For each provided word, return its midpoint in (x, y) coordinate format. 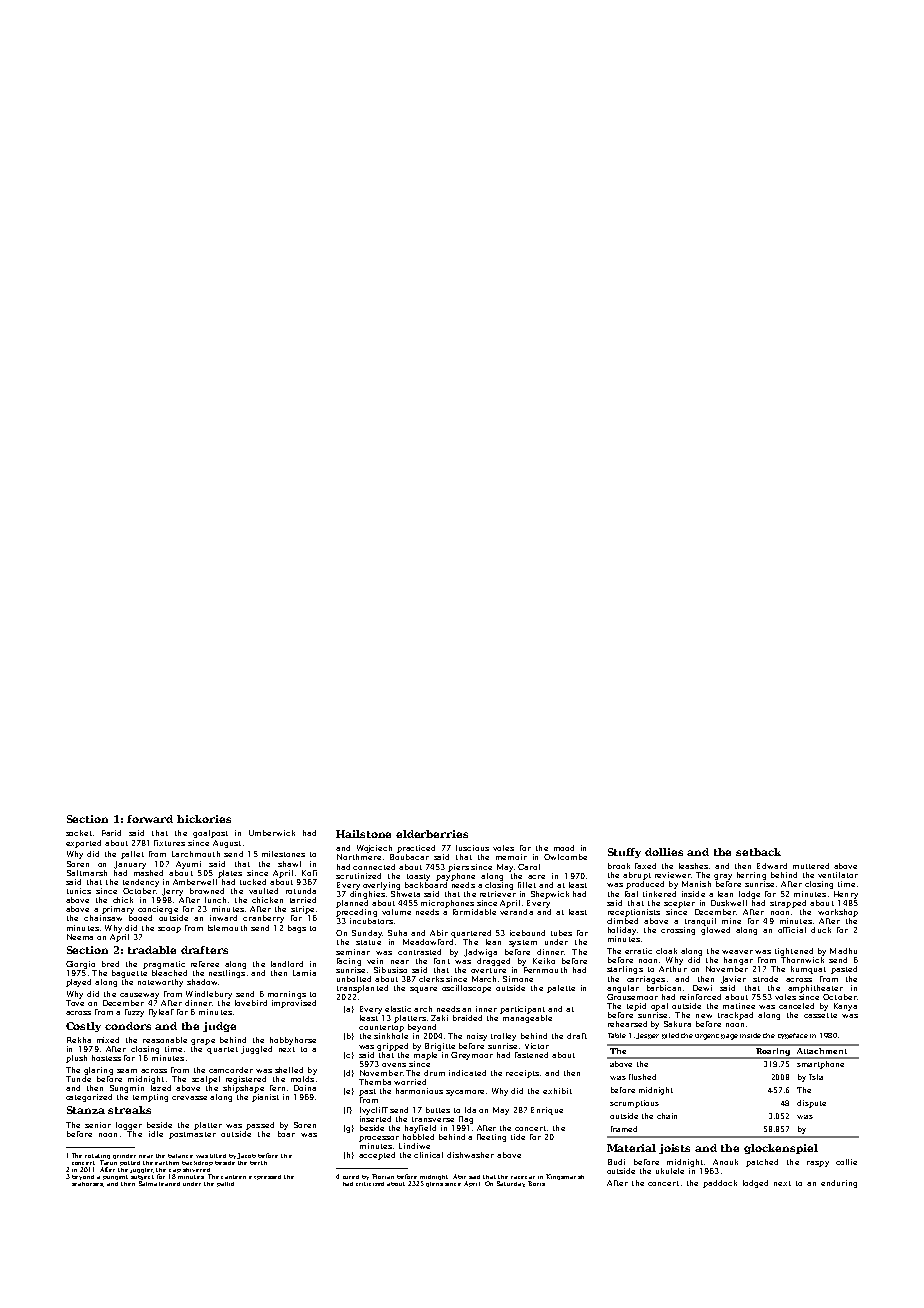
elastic (398, 1009)
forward (150, 819)
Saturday (511, 1184)
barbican (664, 988)
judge (219, 1027)
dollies (664, 852)
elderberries (432, 834)
